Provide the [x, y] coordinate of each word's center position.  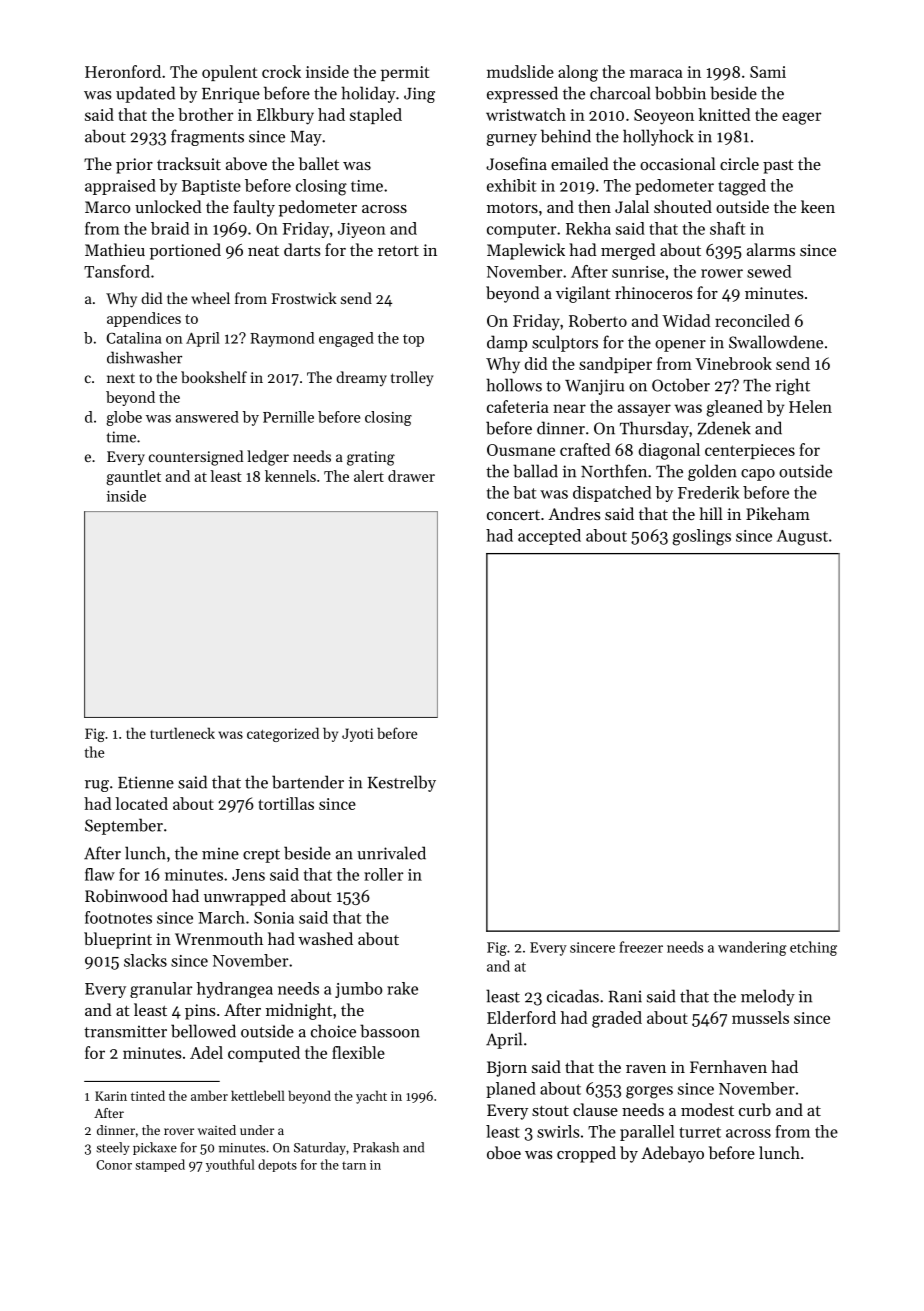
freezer [641, 947]
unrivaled [391, 853]
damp [507, 343]
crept [261, 856]
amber [209, 1095]
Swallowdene [776, 342]
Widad [686, 320]
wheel [210, 298]
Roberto [598, 320]
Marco [107, 207]
